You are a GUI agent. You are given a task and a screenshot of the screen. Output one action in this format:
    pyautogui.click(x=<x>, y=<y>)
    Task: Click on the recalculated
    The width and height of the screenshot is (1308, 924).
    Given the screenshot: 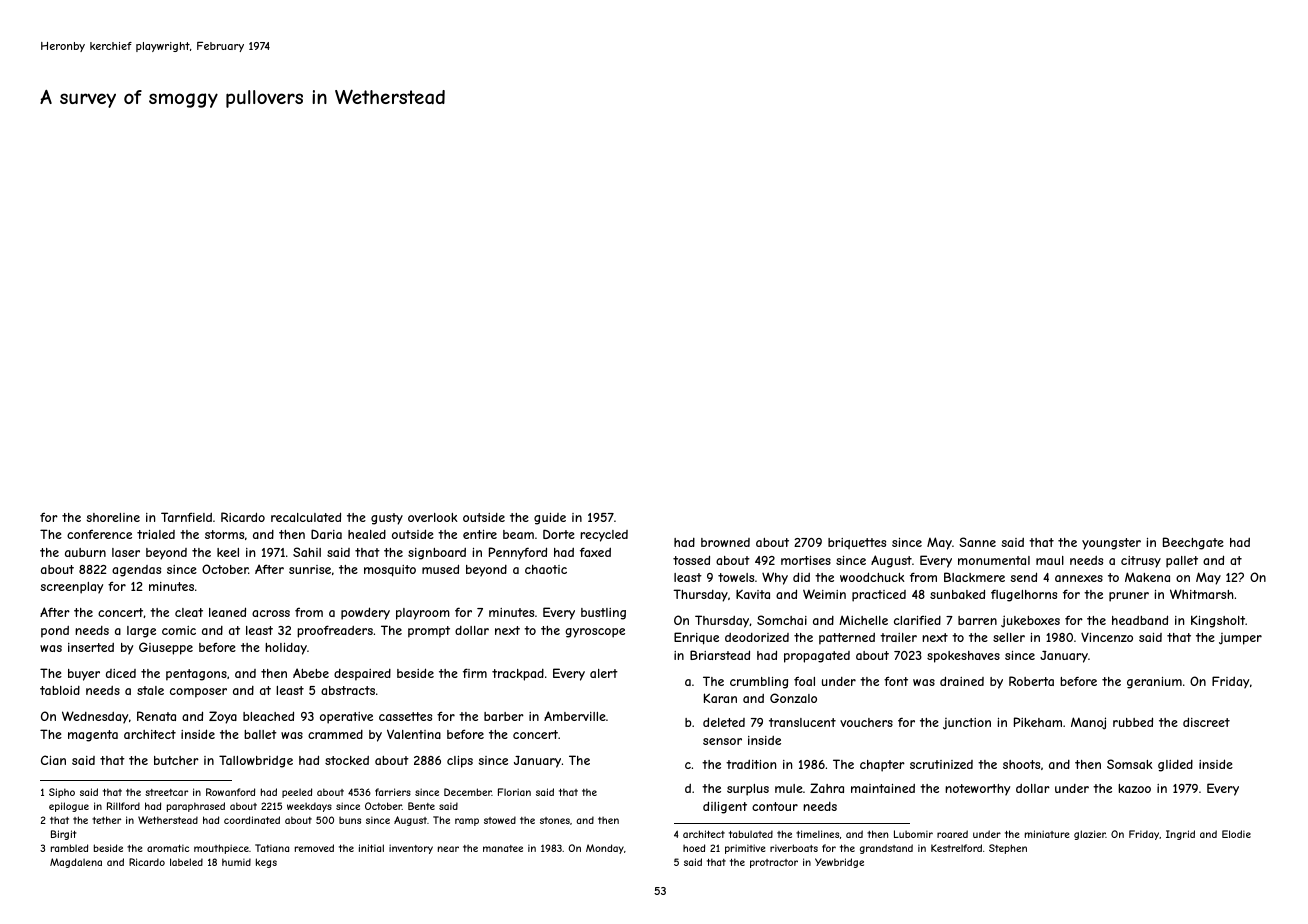 What is the action you would take?
    pyautogui.click(x=306, y=517)
